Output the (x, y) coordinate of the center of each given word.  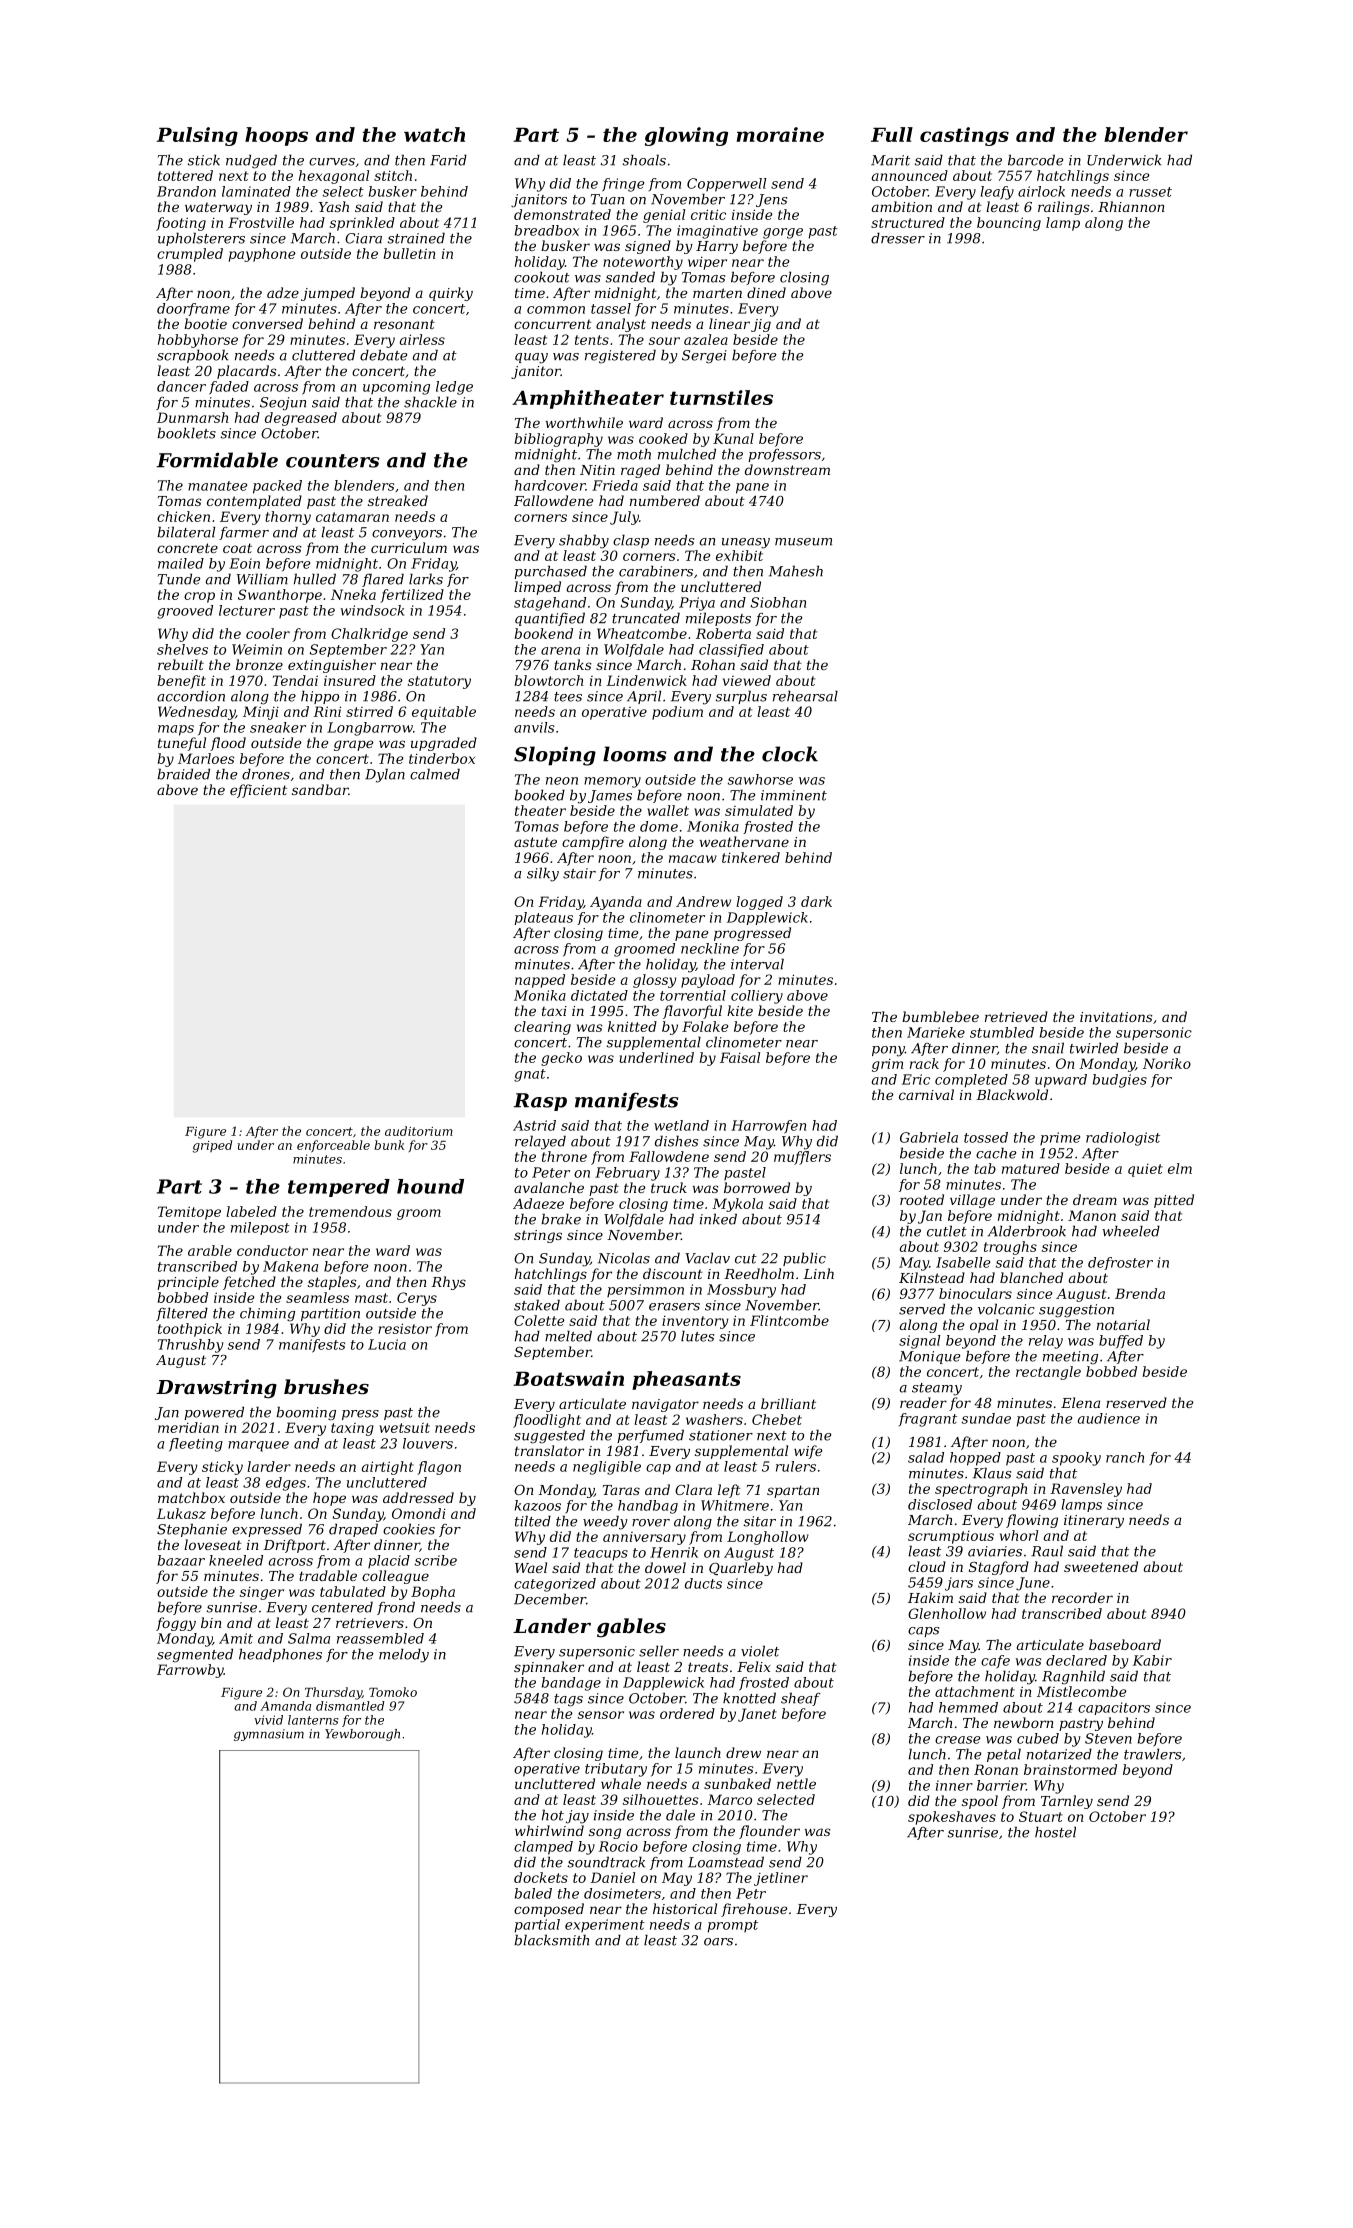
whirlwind (549, 1830)
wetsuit (404, 1428)
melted (568, 1336)
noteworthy (643, 263)
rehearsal (805, 696)
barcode (1035, 160)
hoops (276, 136)
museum (803, 542)
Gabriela (929, 1137)
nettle (796, 1783)
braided (183, 774)
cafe (995, 1662)
